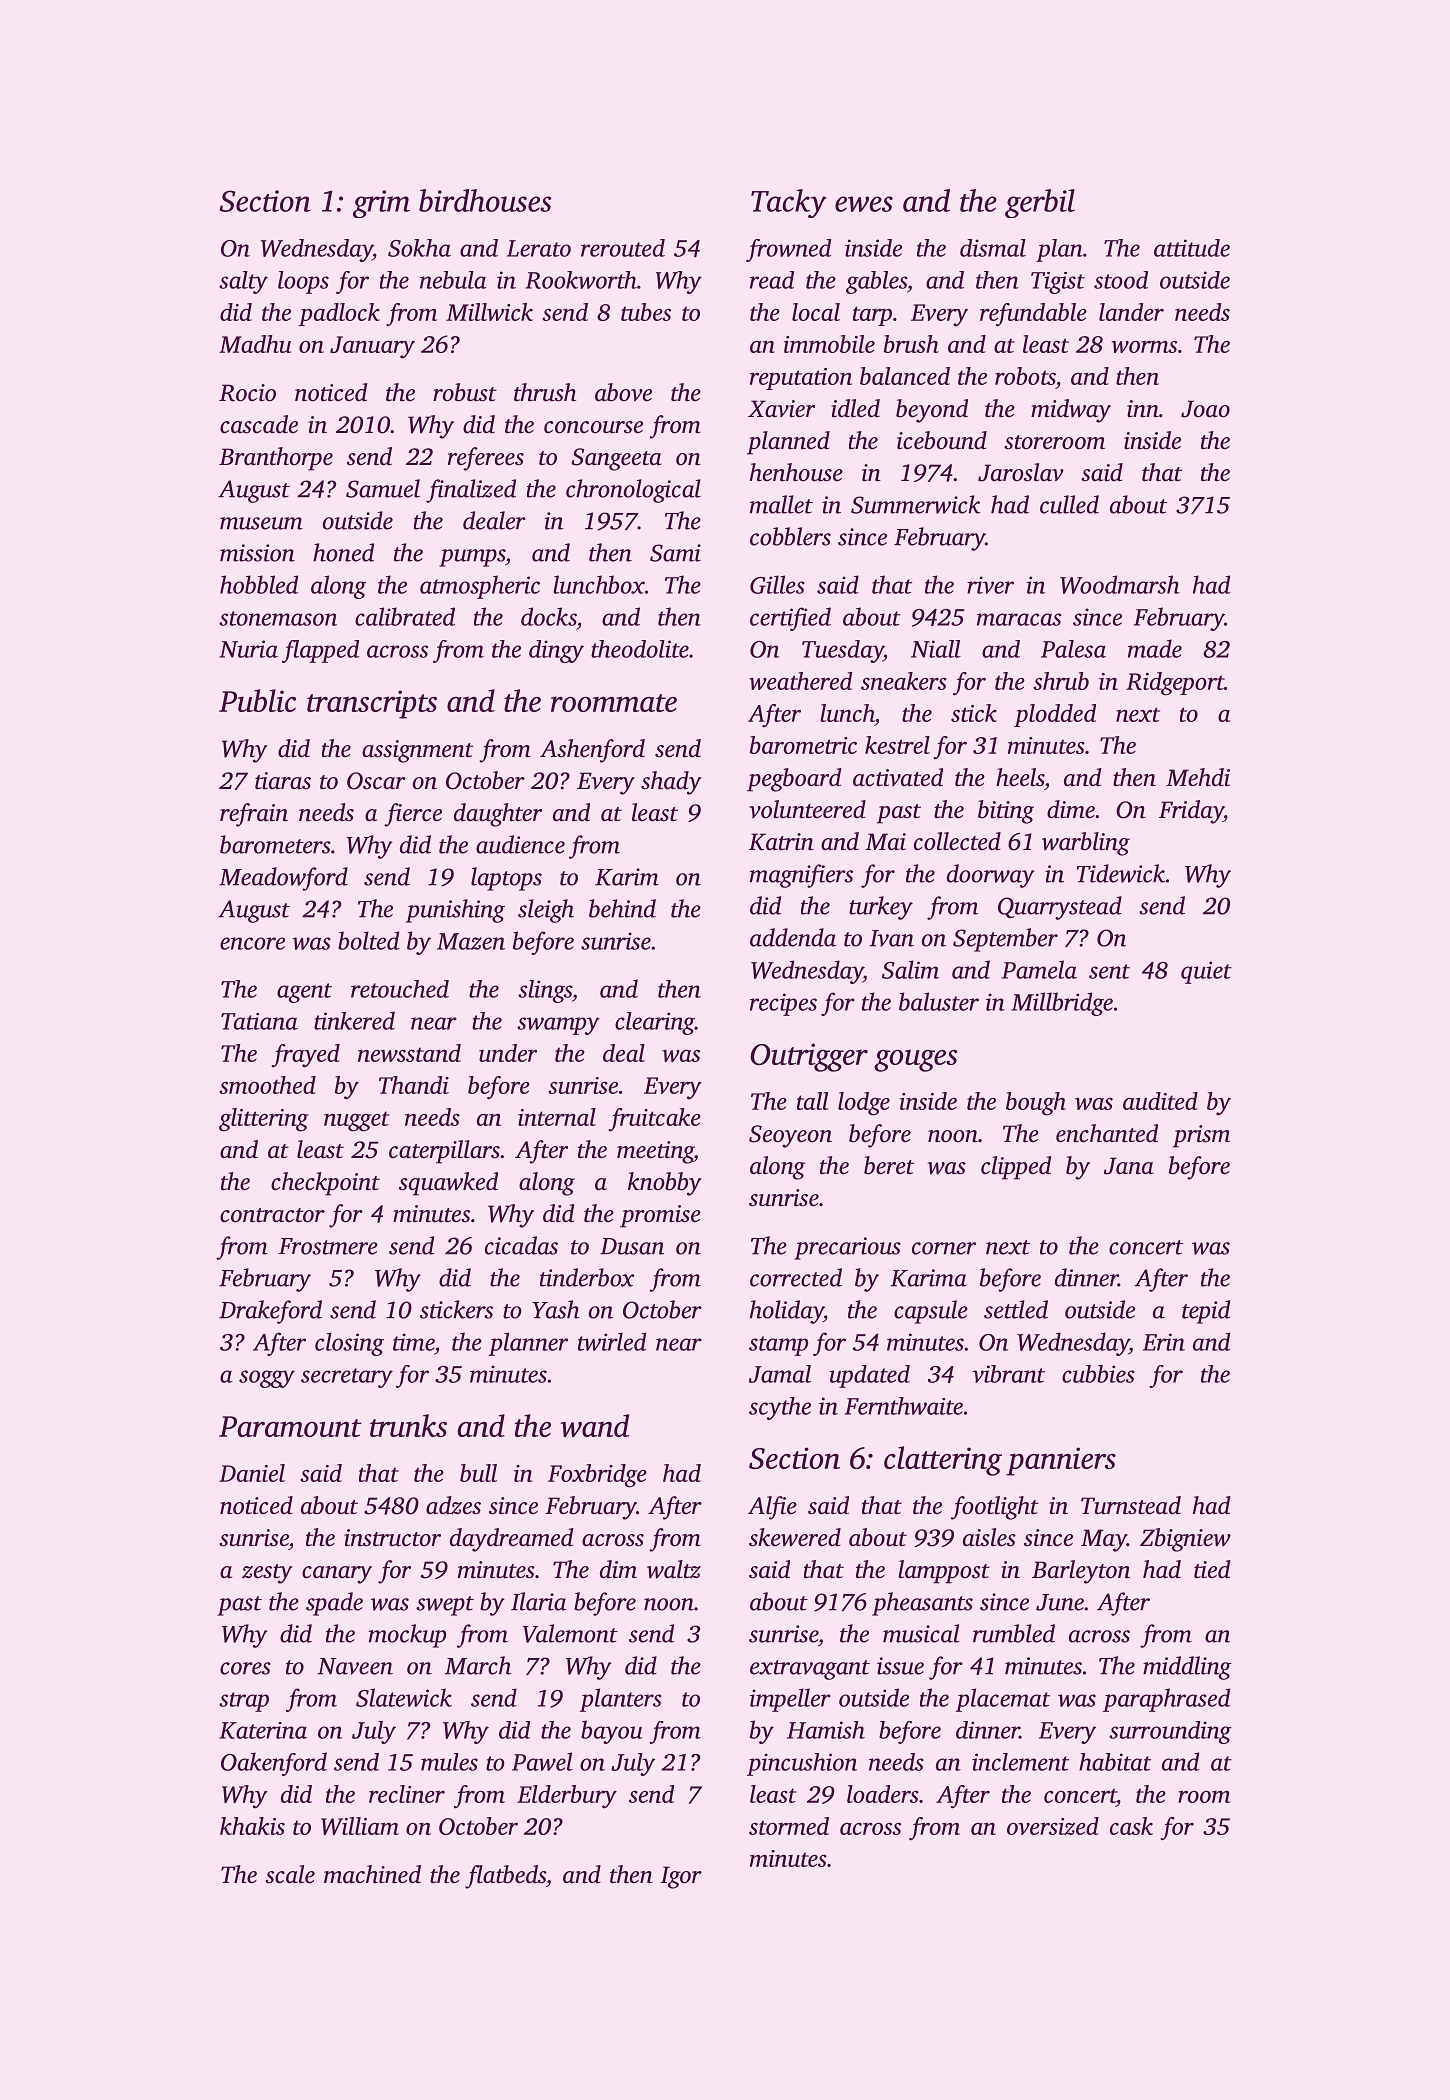 The width and height of the document is (1450, 2100). What do you see at coordinates (944, 1248) in the document?
I see `corner` at bounding box center [944, 1248].
